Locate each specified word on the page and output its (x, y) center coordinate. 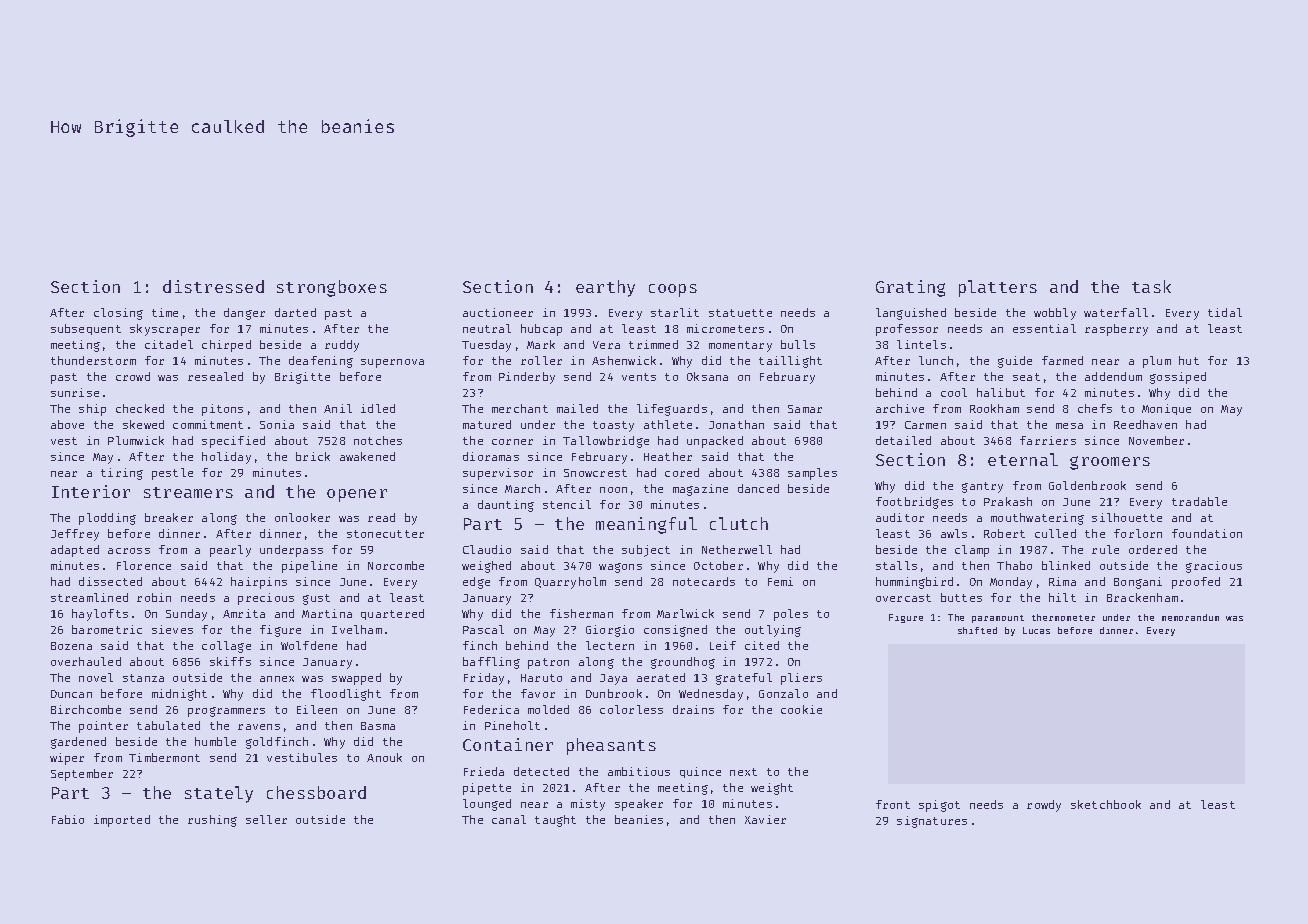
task (1151, 286)
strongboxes (332, 288)
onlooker (302, 517)
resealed (215, 376)
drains (693, 709)
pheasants (611, 746)
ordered (1153, 549)
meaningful (646, 525)
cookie (801, 709)
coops (673, 290)
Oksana (707, 376)
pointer (103, 727)
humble (215, 741)
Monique (1166, 409)
